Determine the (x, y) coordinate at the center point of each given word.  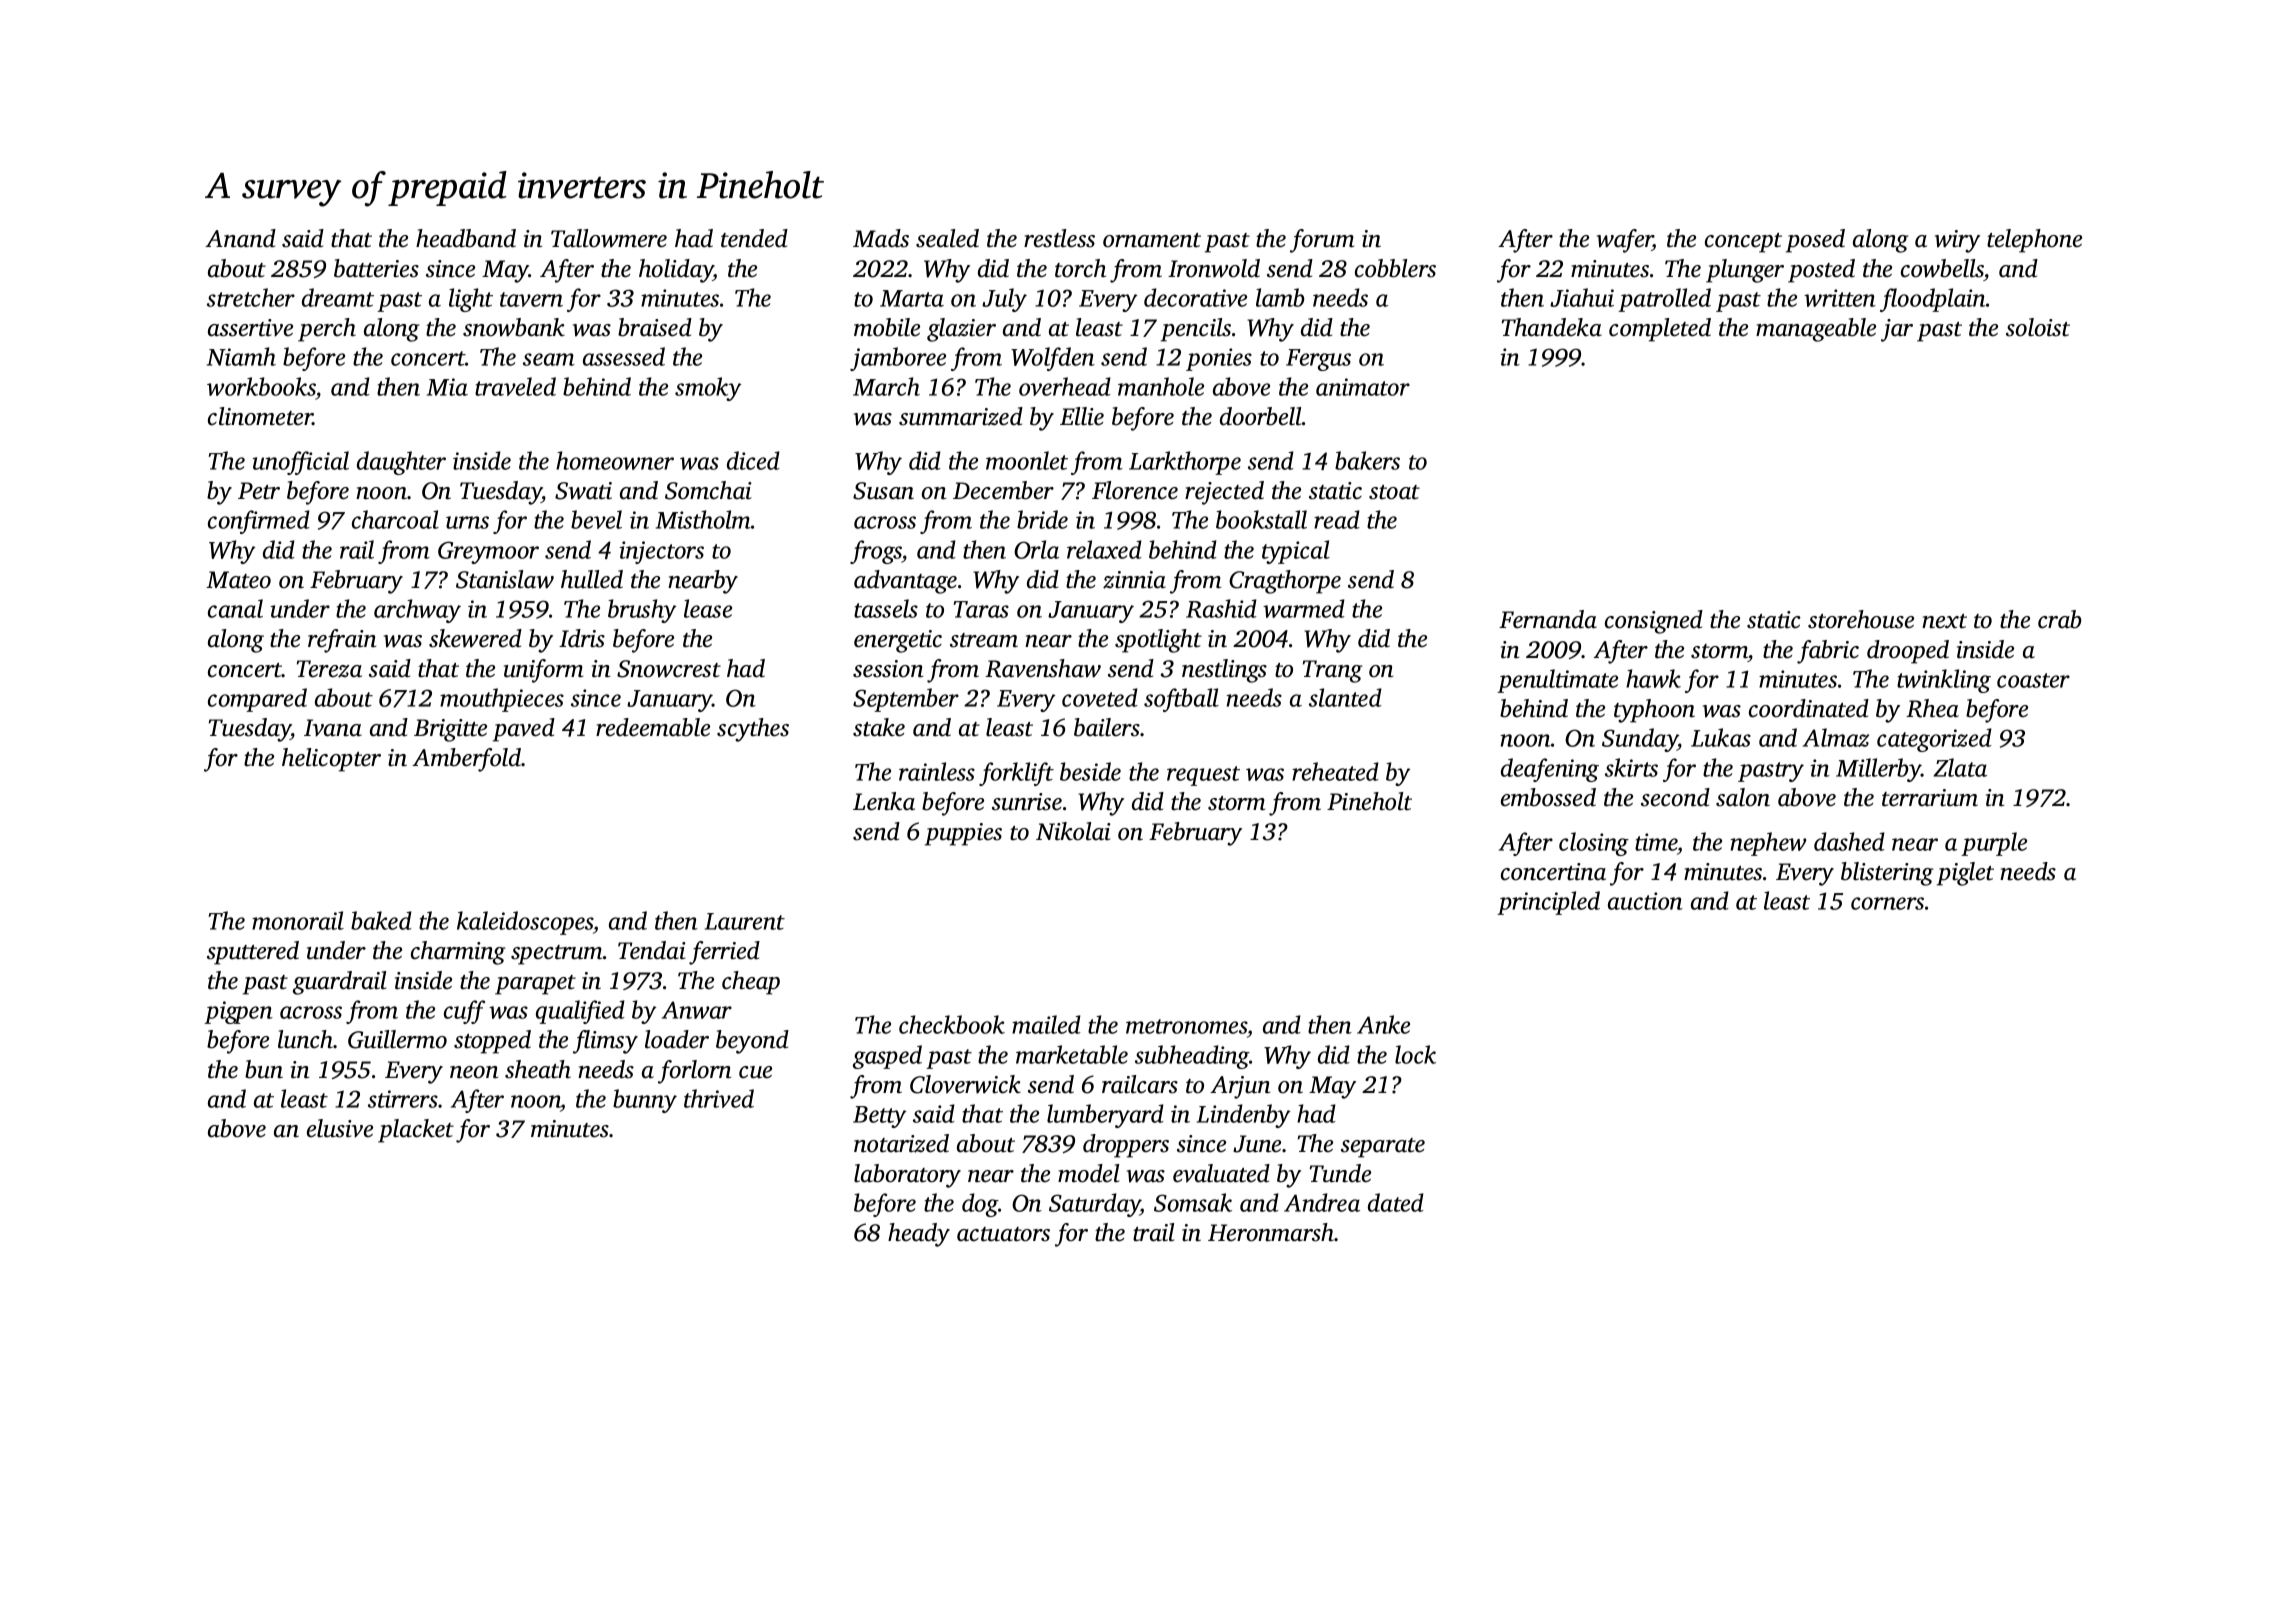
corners (1887, 903)
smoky (708, 389)
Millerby (1878, 770)
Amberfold (467, 760)
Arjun (1240, 1087)
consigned (1654, 622)
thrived (719, 1098)
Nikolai (1073, 831)
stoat (1394, 492)
